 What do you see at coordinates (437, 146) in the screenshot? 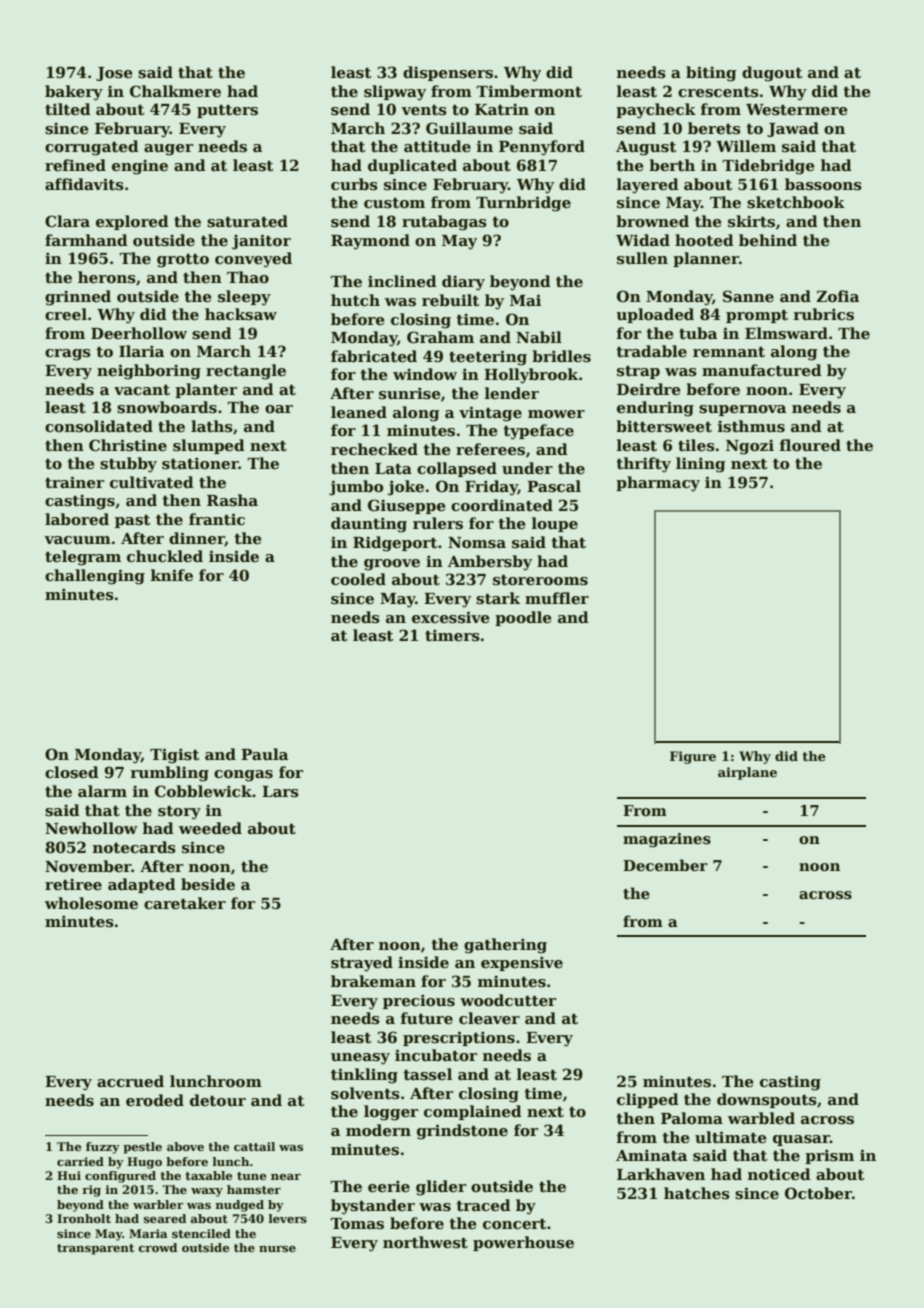
I see `attitude` at bounding box center [437, 146].
